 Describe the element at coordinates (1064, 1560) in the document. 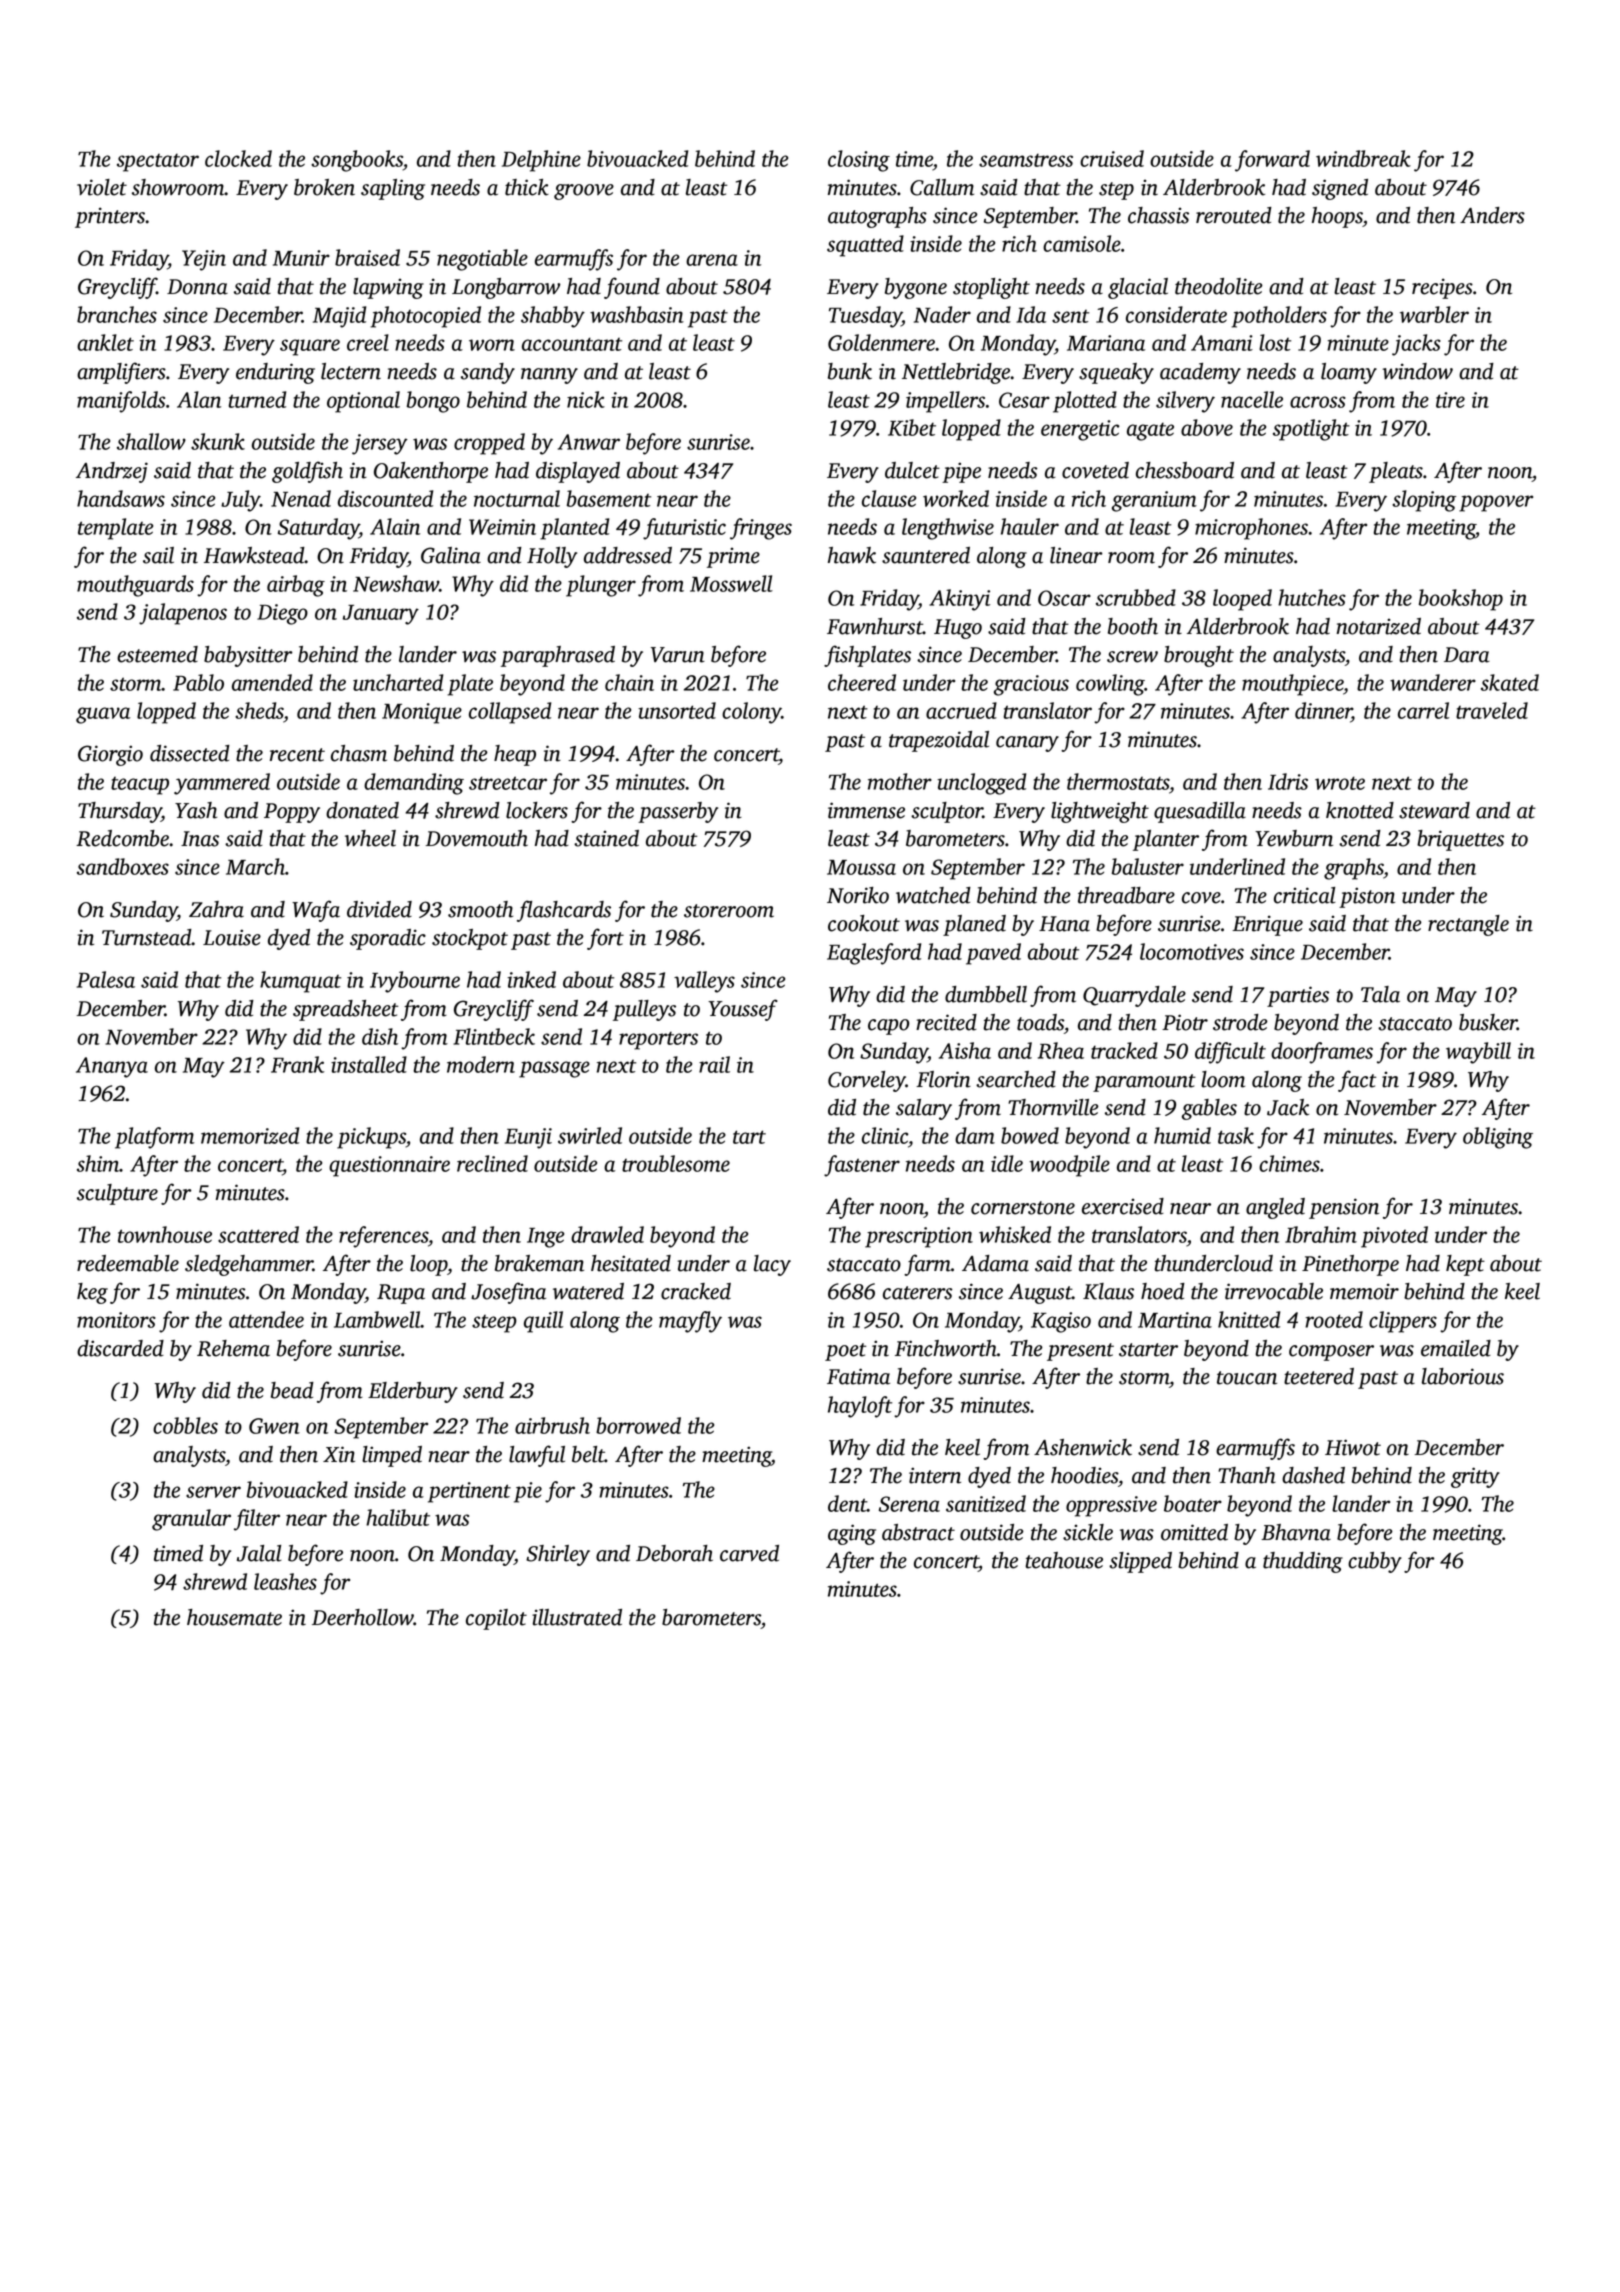

I see `teahouse` at that location.
